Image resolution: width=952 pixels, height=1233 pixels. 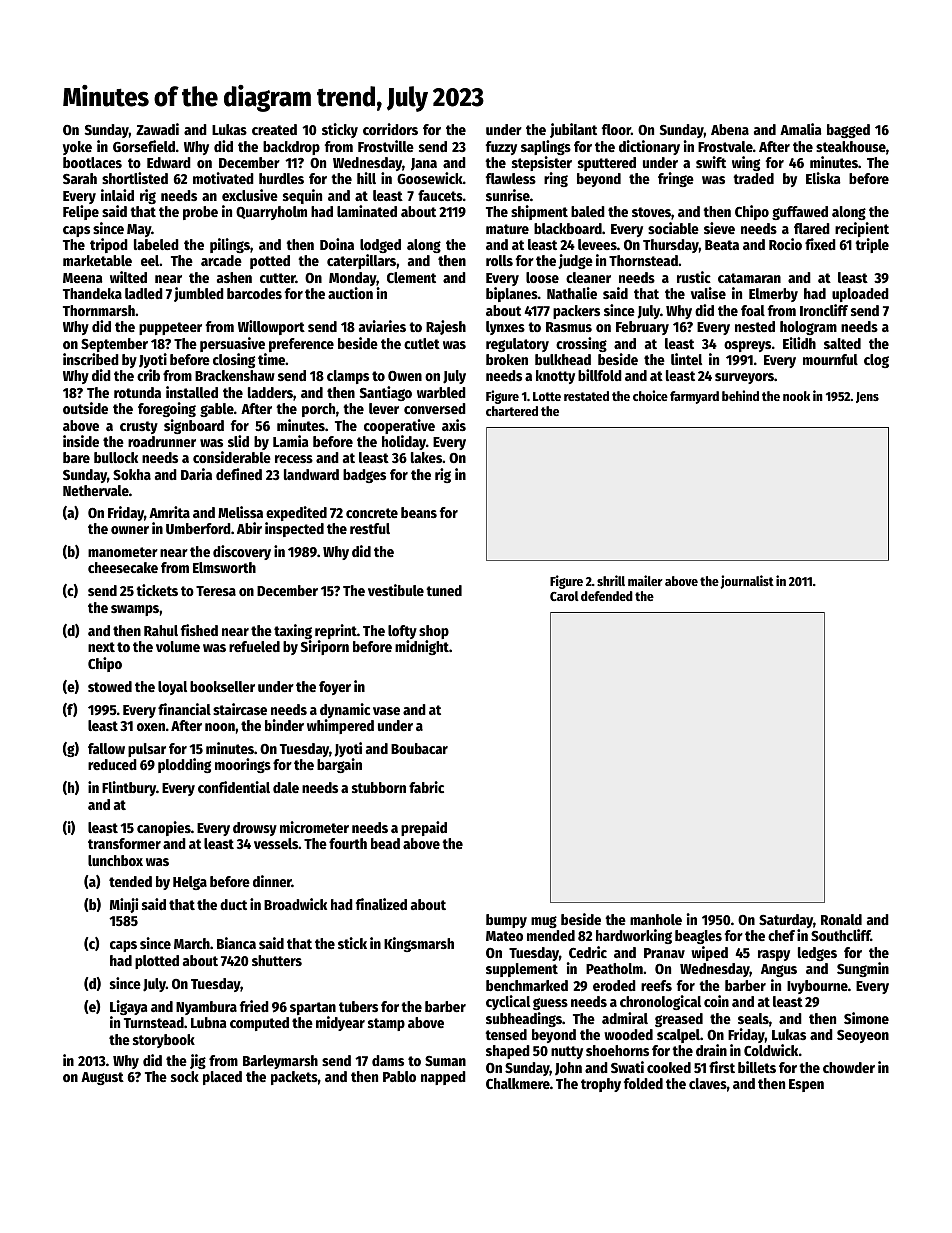 I want to click on placed, so click(x=222, y=1078).
